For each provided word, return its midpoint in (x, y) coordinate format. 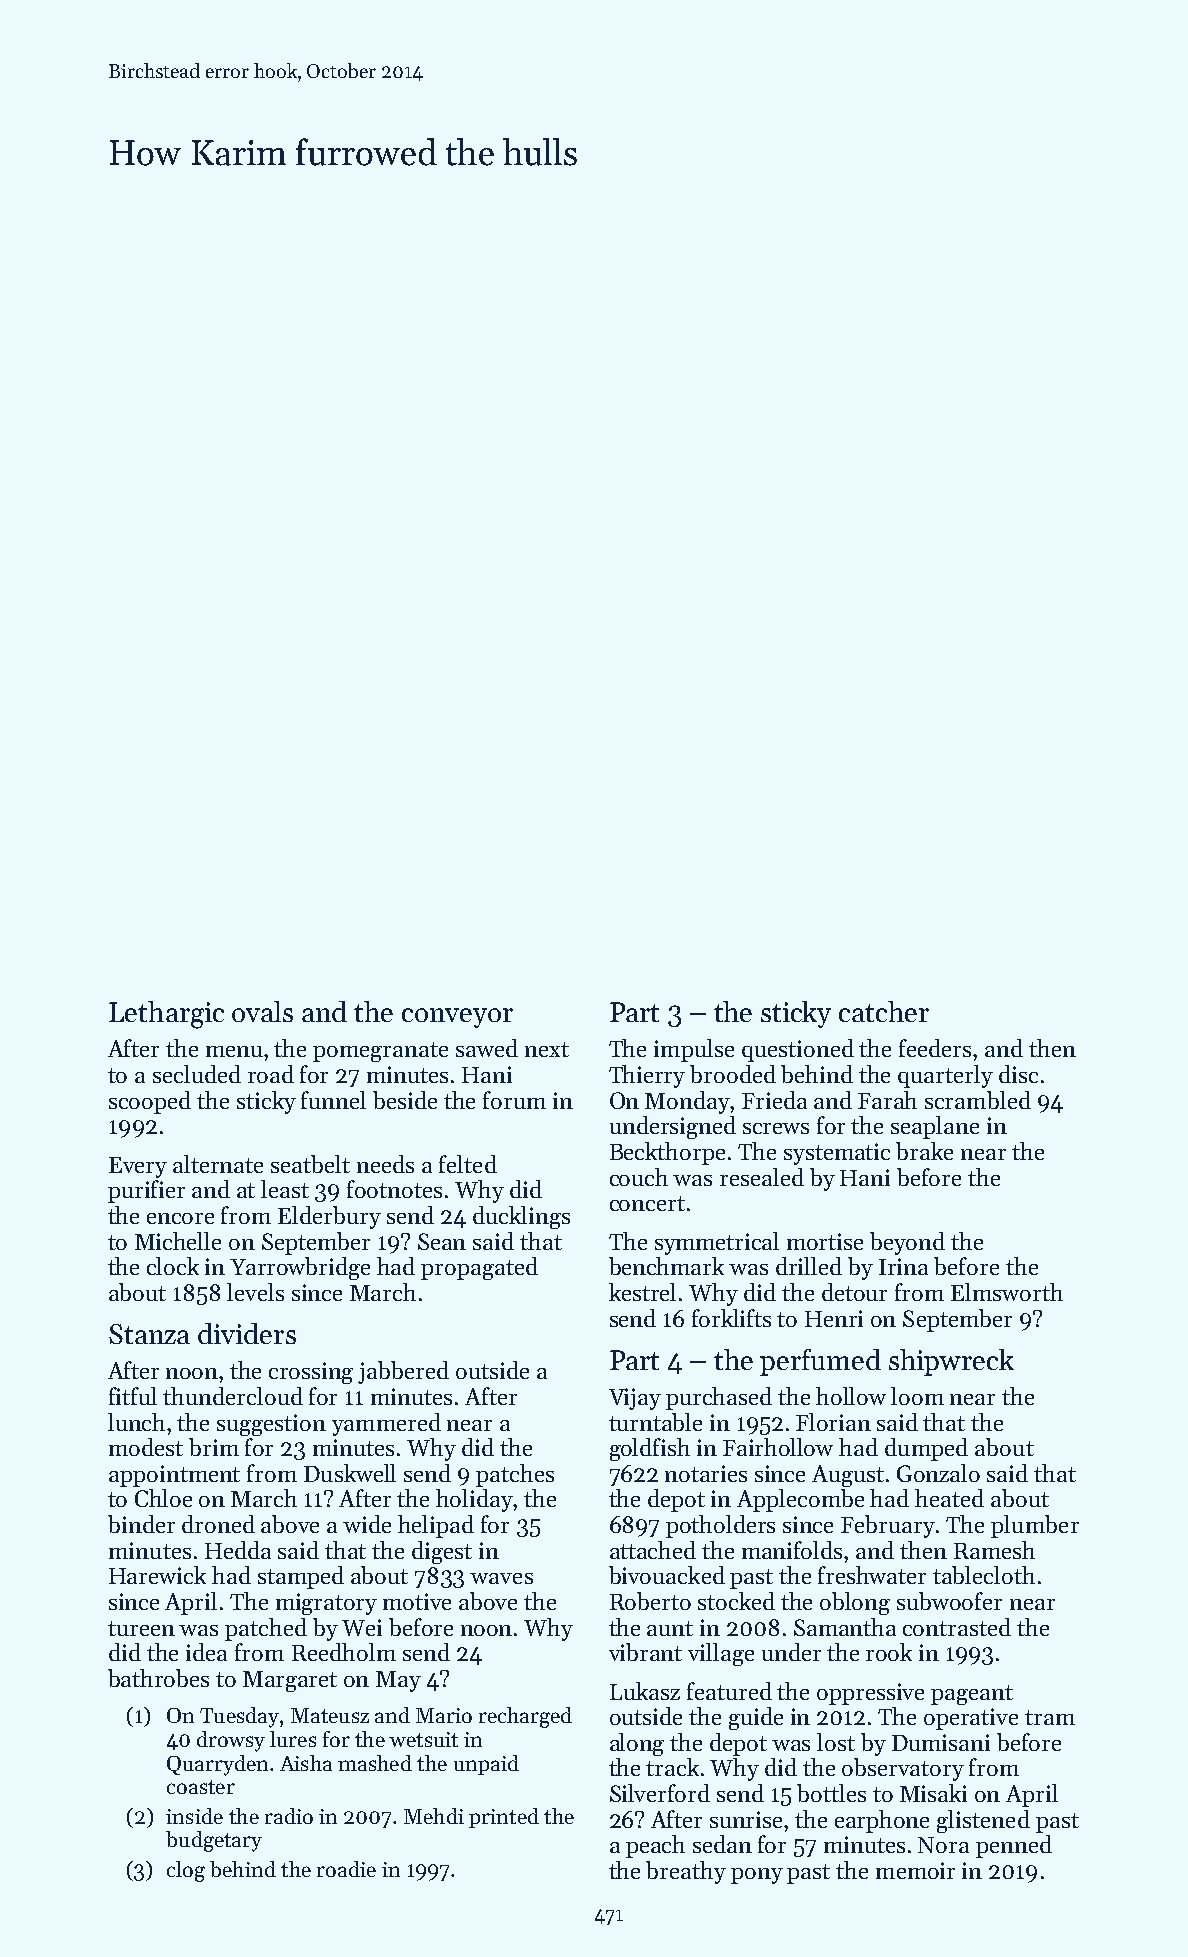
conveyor (457, 1018)
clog (186, 1871)
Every (138, 1167)
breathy (686, 1872)
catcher (884, 1011)
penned (1014, 1846)
